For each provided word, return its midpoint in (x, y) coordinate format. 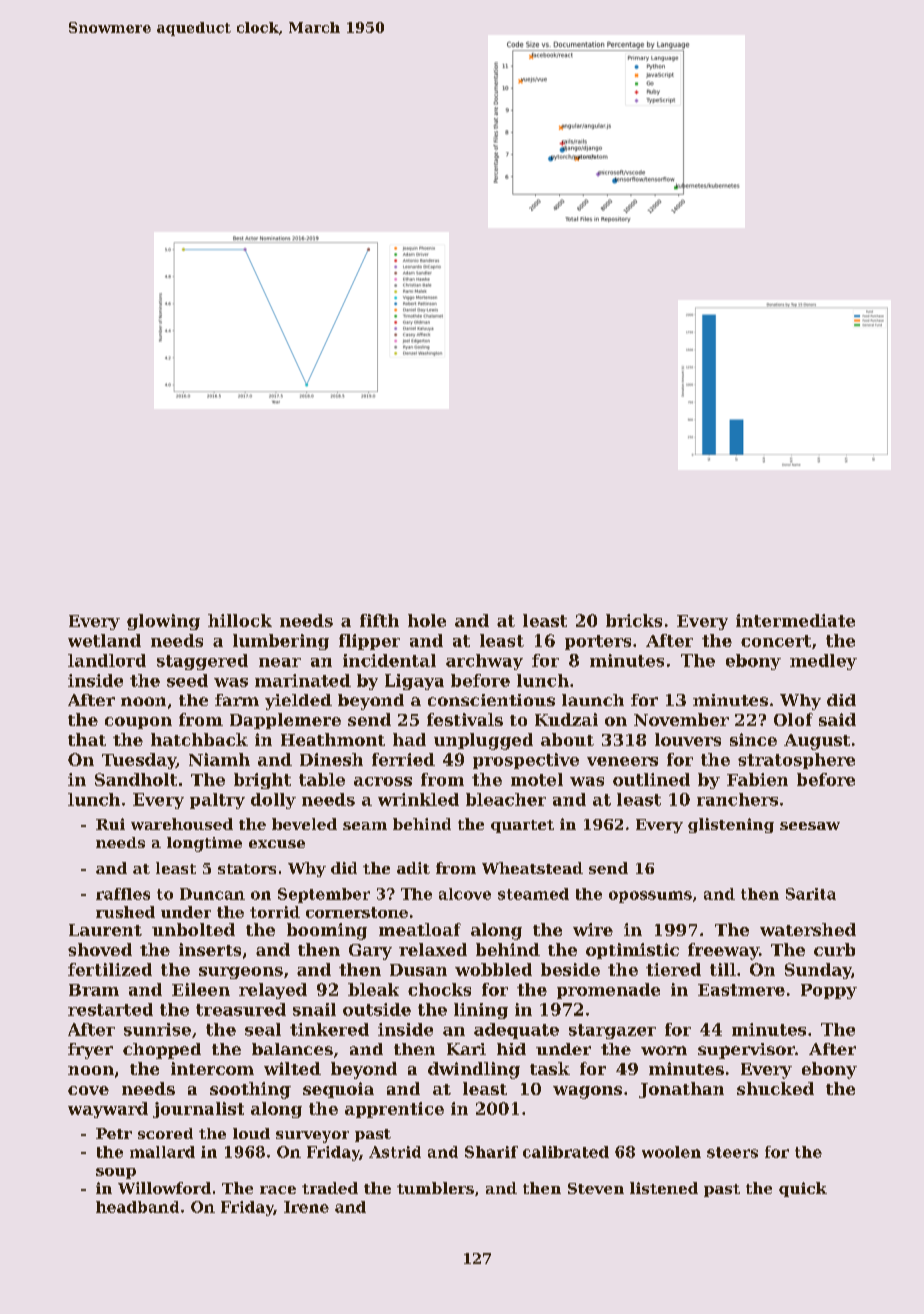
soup (116, 1173)
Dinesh (331, 759)
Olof (793, 719)
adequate (516, 1031)
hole (427, 620)
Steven (596, 1188)
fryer (90, 1051)
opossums (650, 897)
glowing (163, 622)
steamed (533, 894)
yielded (298, 702)
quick (803, 1189)
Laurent (105, 930)
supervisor (746, 1051)
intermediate (795, 620)
